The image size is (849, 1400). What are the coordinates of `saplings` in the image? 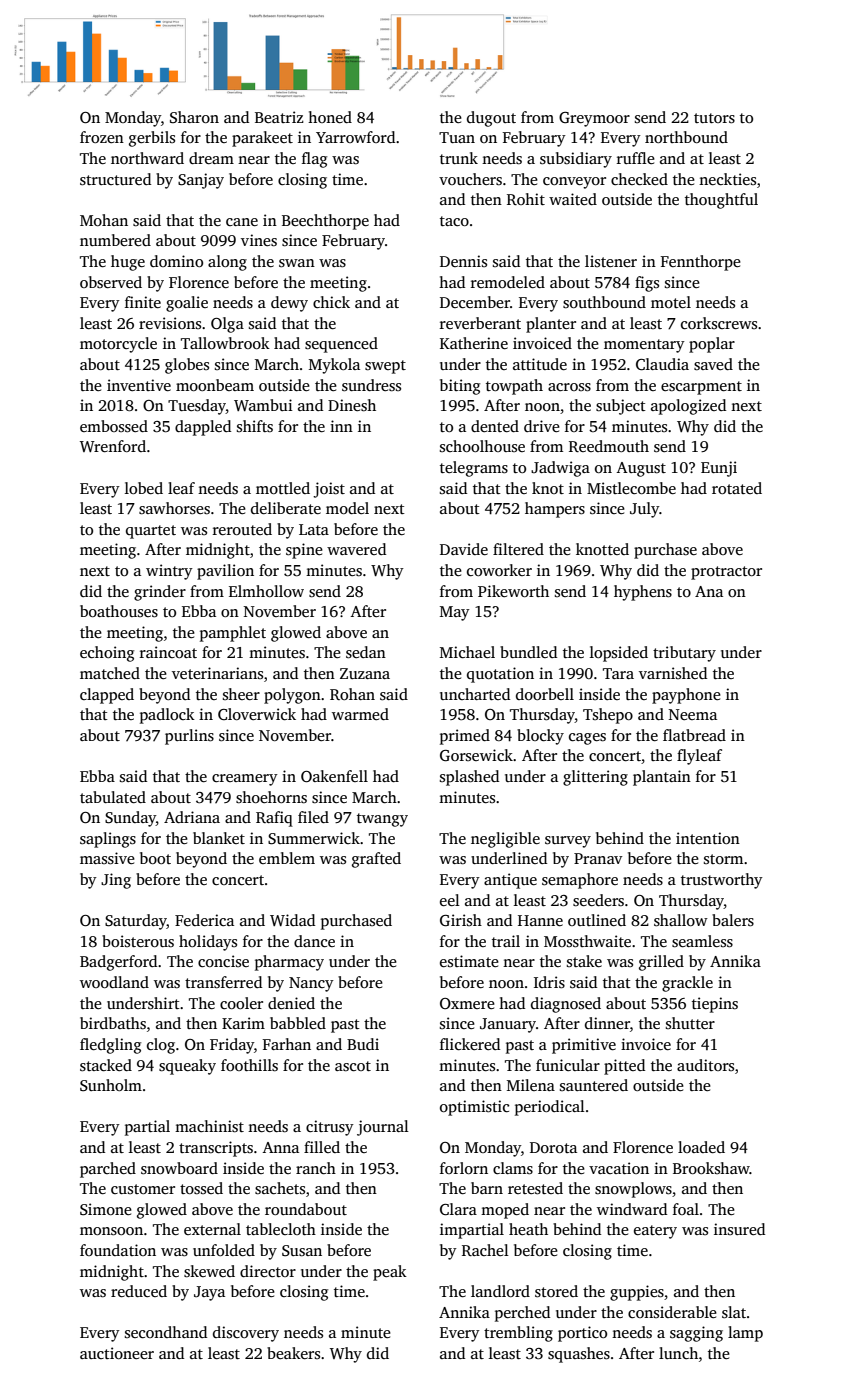 It's located at (108, 840).
